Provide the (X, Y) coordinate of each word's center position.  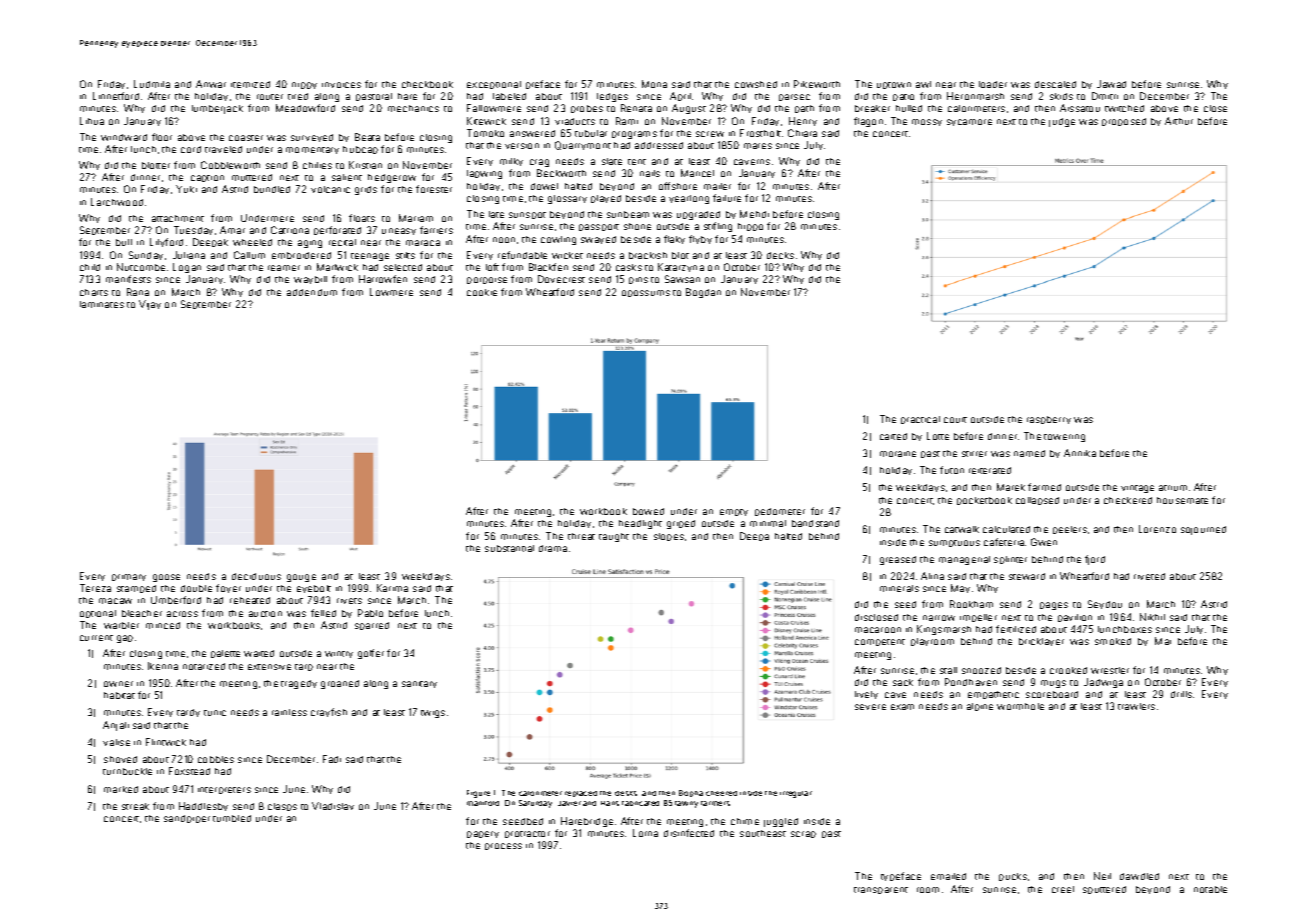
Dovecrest (561, 279)
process (503, 846)
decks (780, 255)
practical (920, 420)
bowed (648, 511)
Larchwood (117, 202)
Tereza (95, 588)
